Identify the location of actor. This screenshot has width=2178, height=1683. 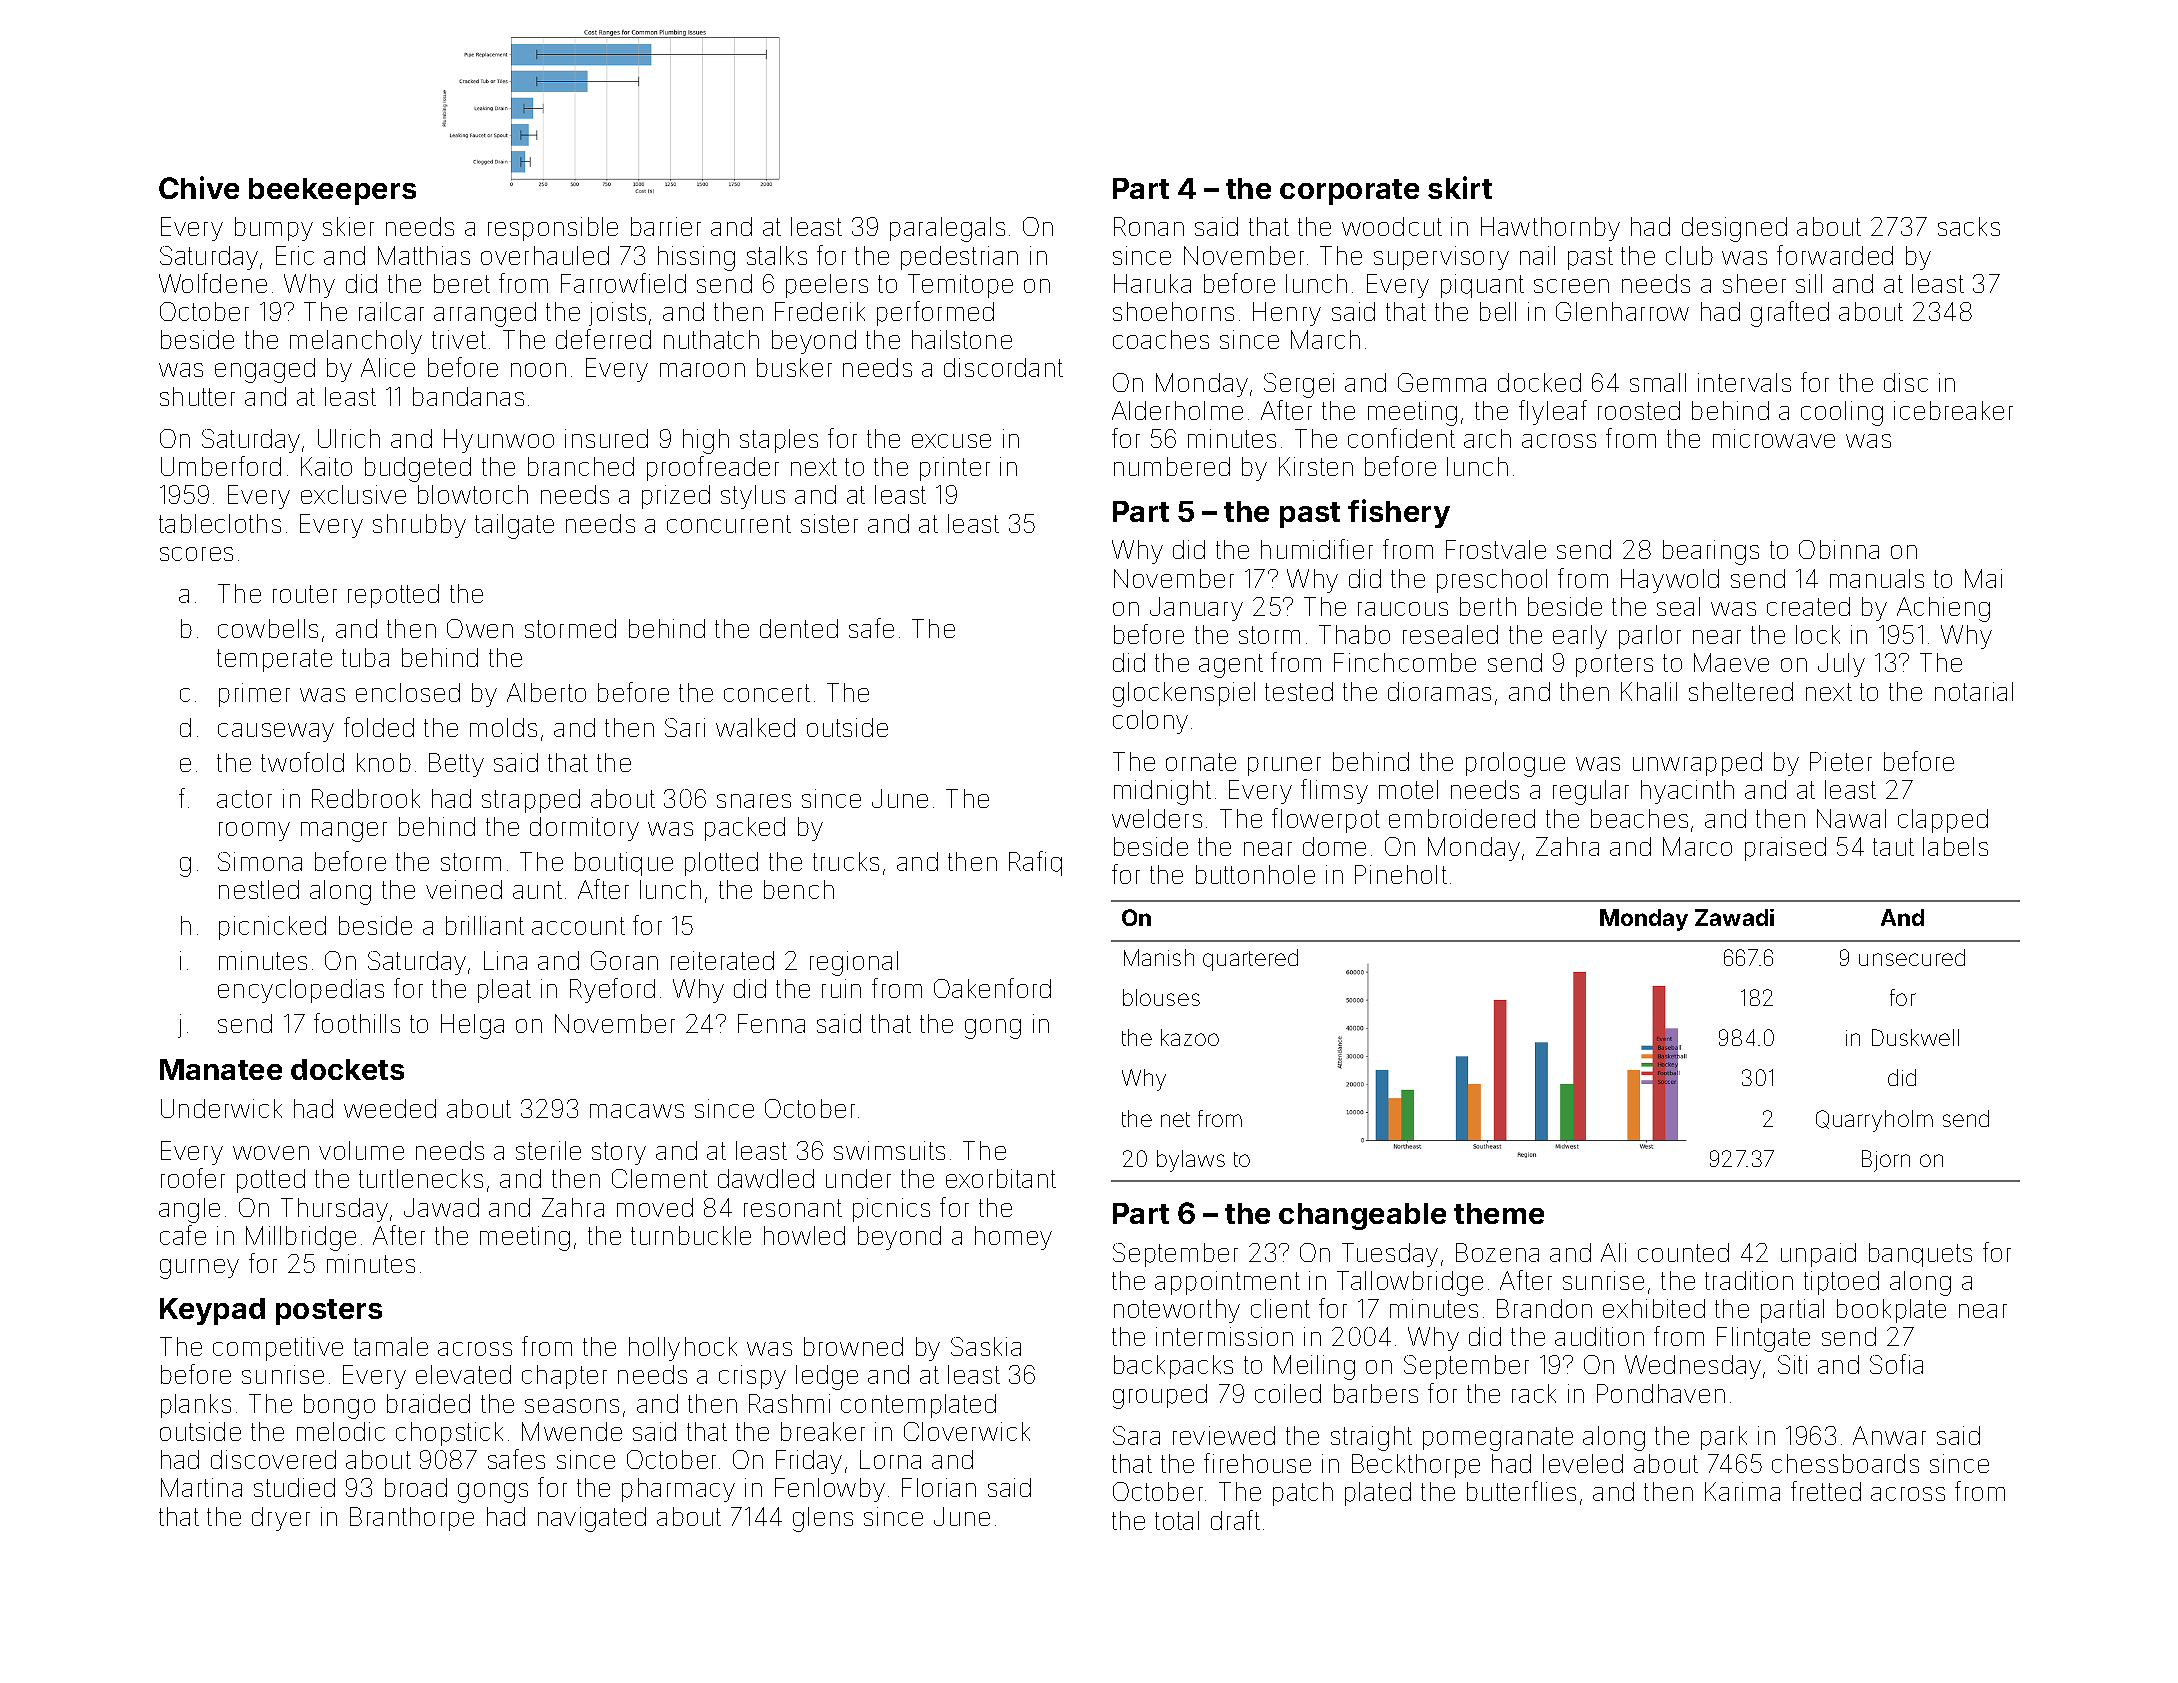
(244, 799).
